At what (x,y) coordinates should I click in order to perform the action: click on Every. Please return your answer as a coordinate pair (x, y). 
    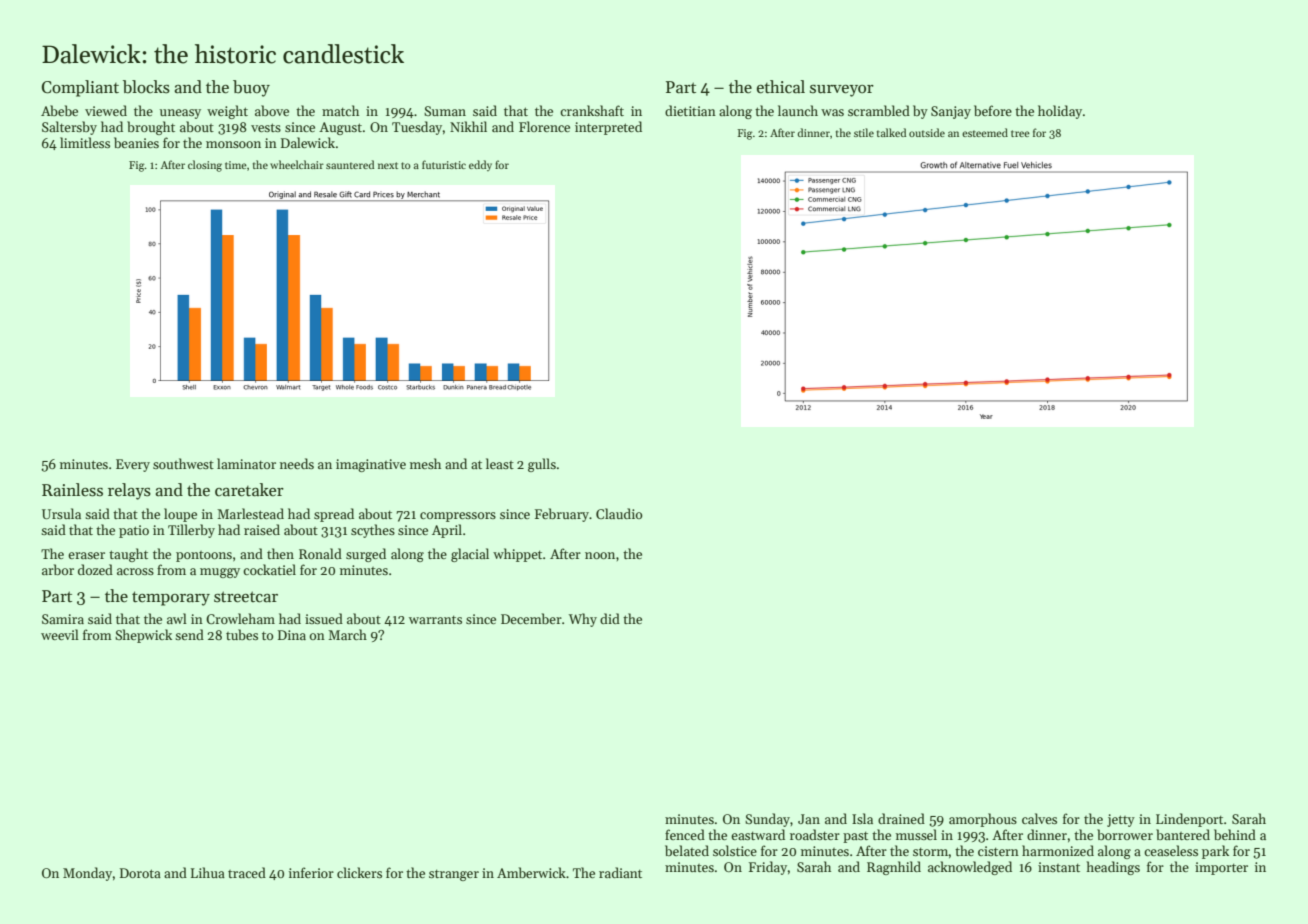
    Looking at the image, I should click on (133, 465).
